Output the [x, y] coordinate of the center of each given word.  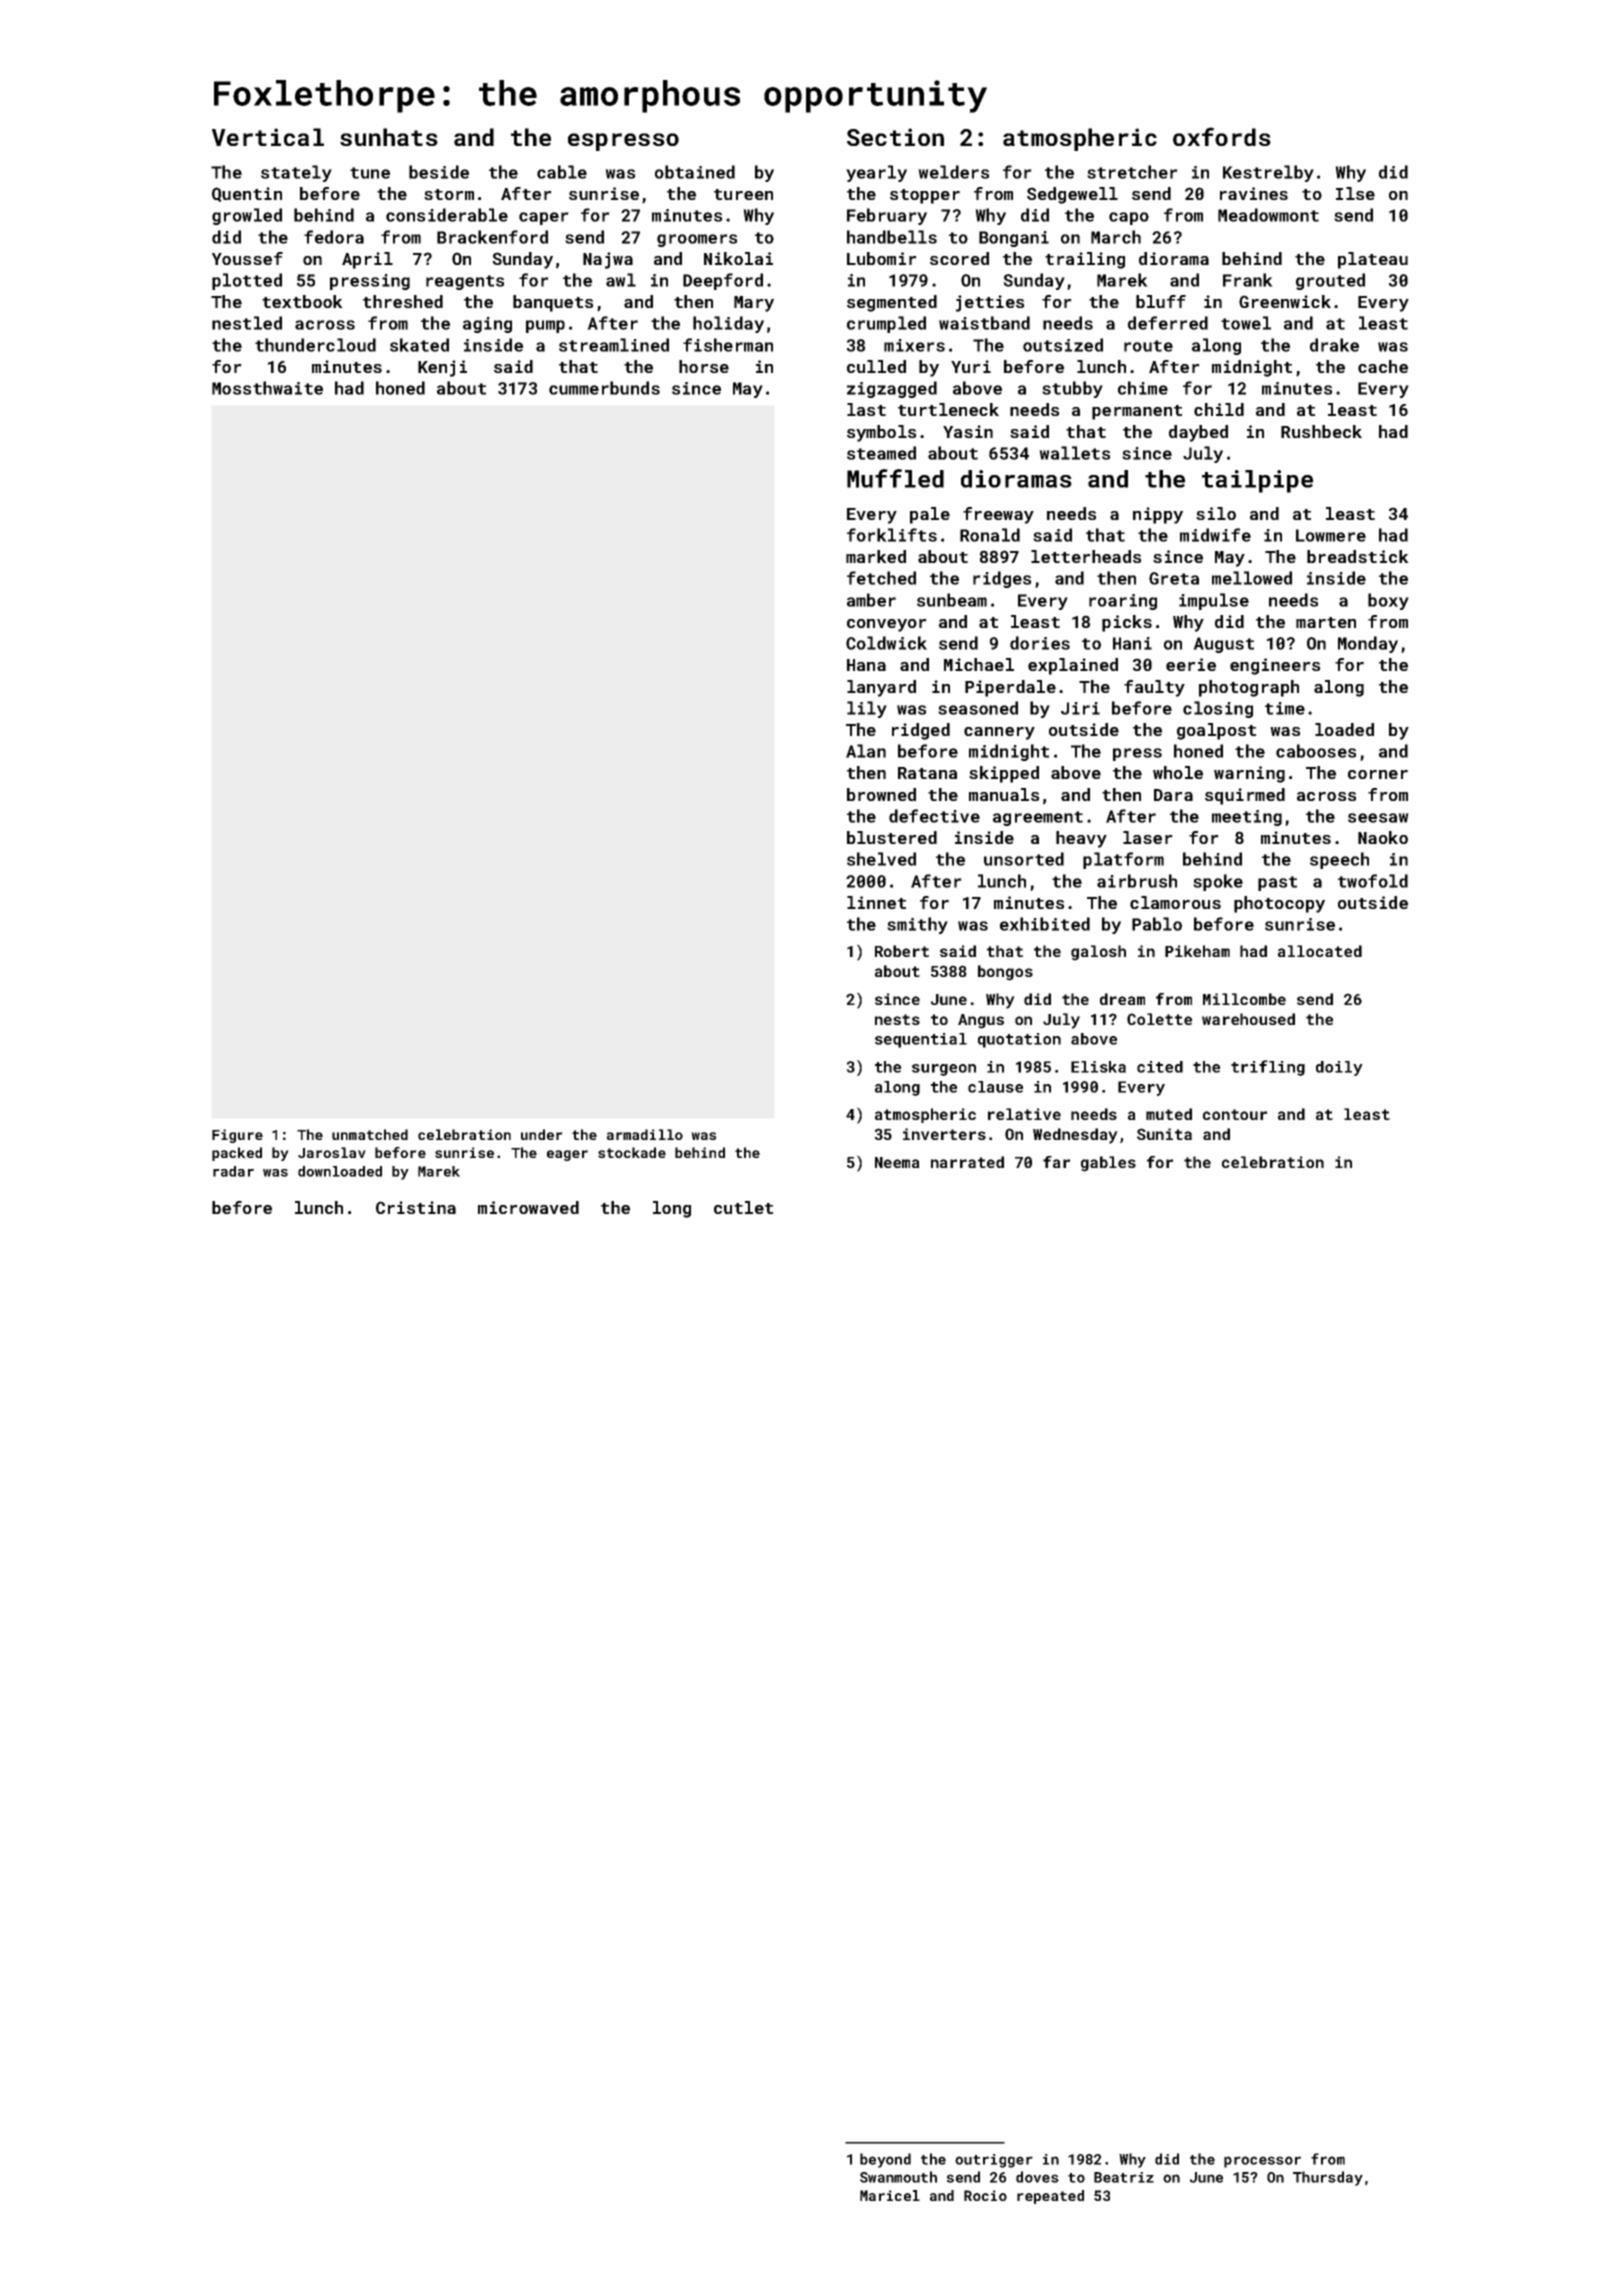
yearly [876, 173]
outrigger [994, 2161]
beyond [885, 2160]
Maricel [890, 2195]
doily [1339, 1068]
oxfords [1222, 136]
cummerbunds [604, 388]
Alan [866, 751]
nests [897, 1019]
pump [545, 326]
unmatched [370, 1134]
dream [1122, 999]
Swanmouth [898, 2177]
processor [1262, 2162]
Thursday [1328, 2178]
